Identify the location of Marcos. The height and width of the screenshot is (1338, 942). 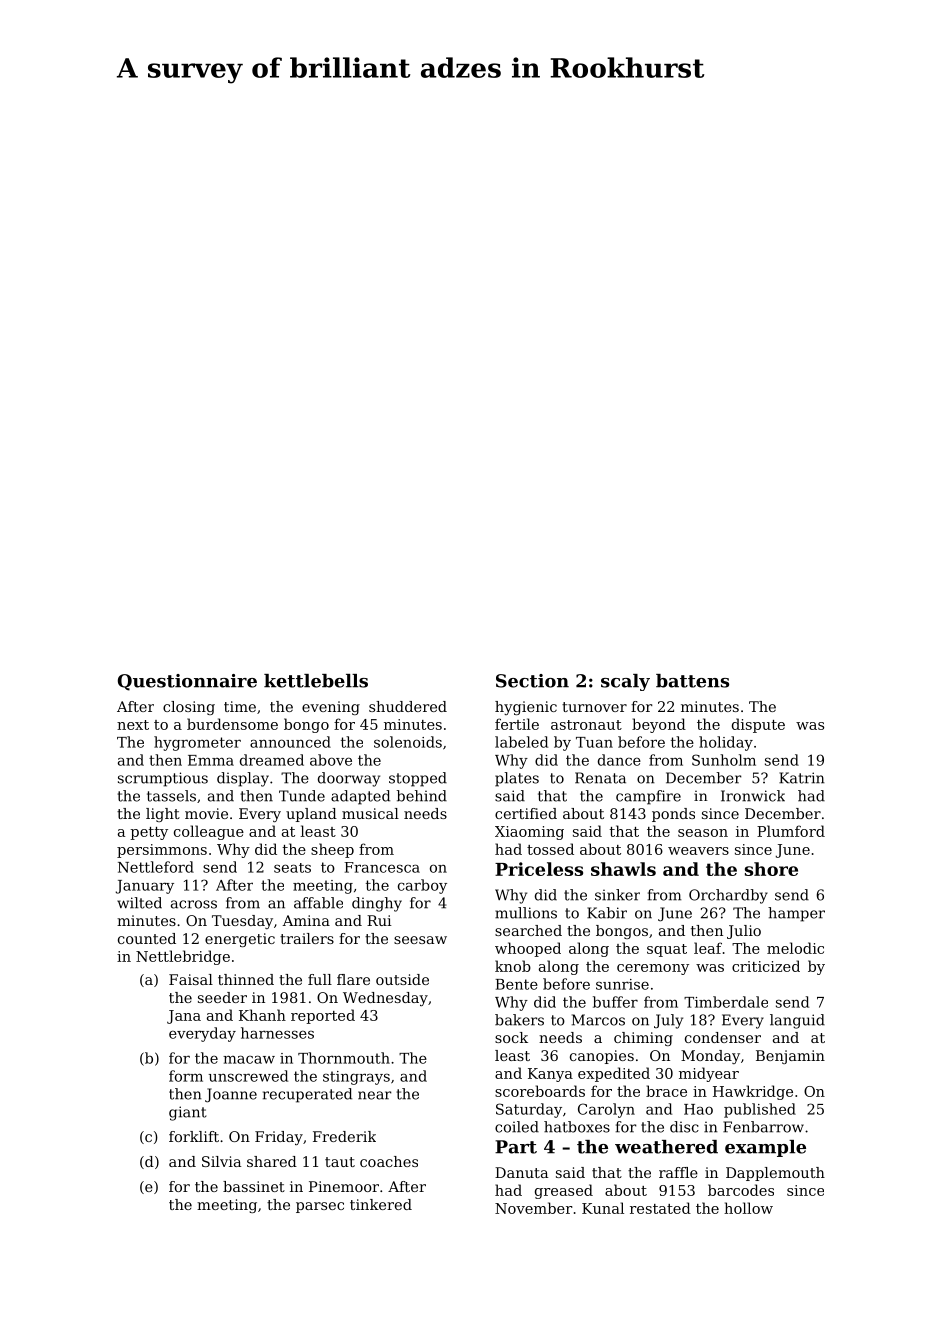
(598, 1020).
